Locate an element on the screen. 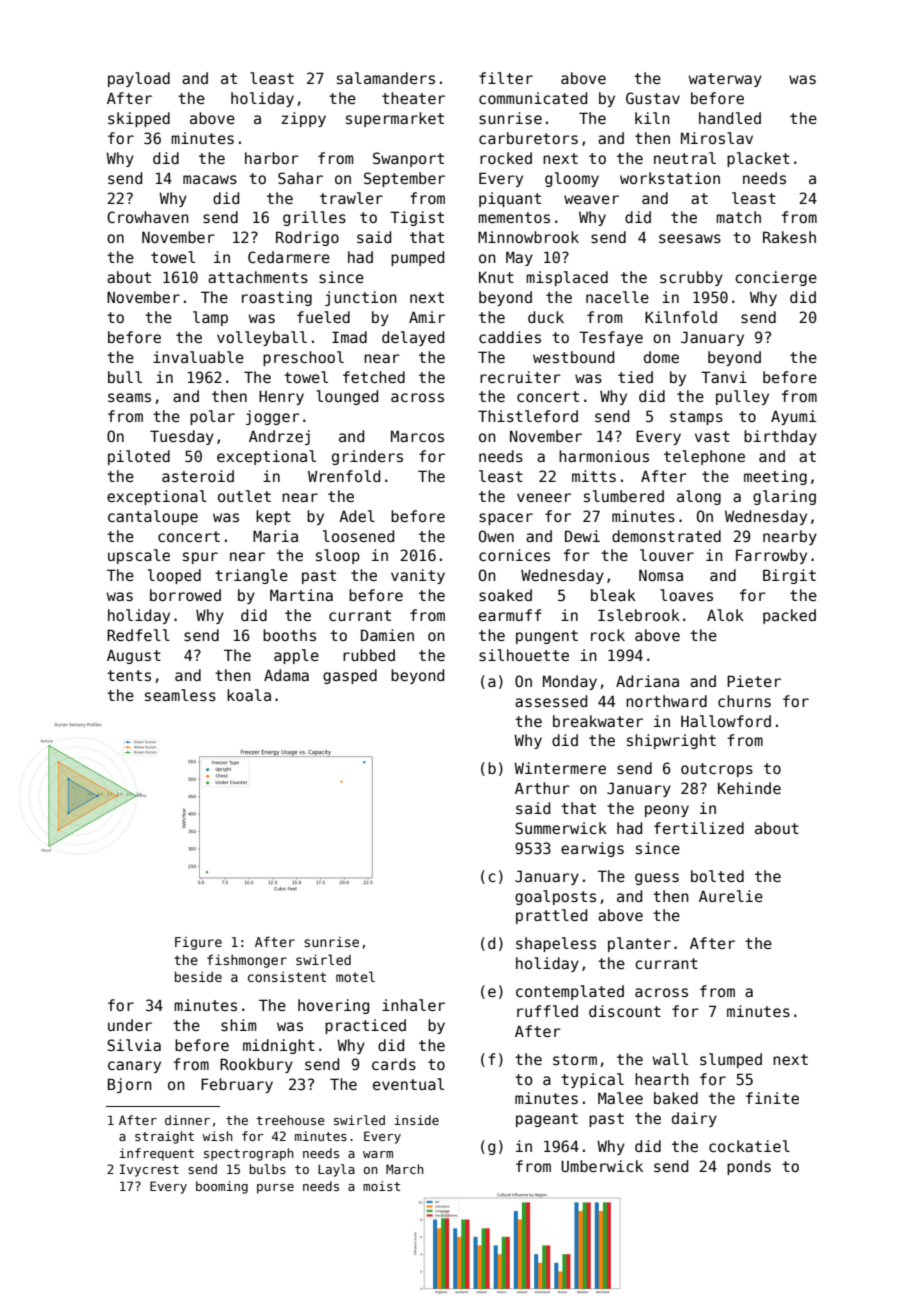  grilles is located at coordinates (314, 218).
